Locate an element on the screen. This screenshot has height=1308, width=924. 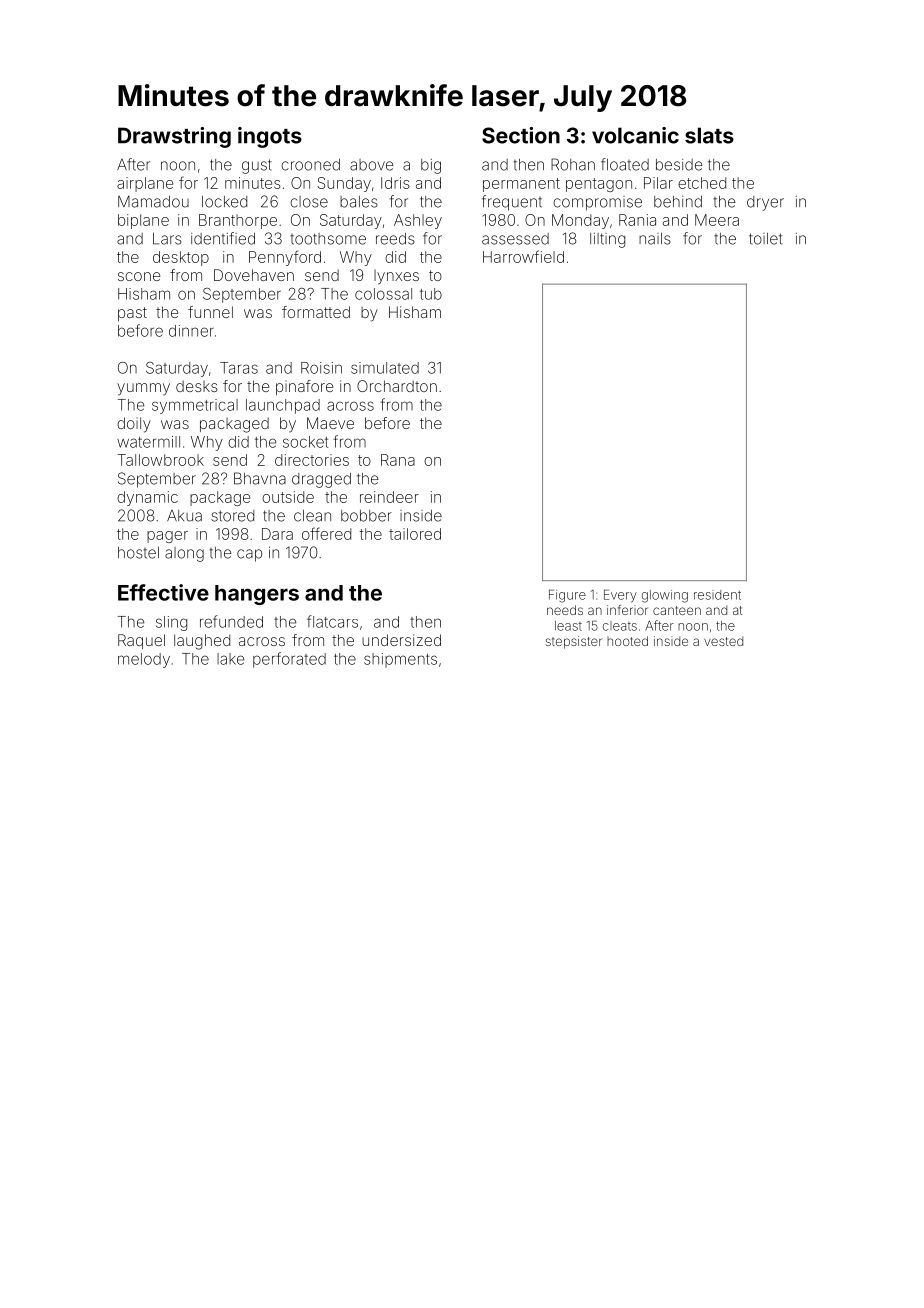
Drawstring is located at coordinates (174, 137).
